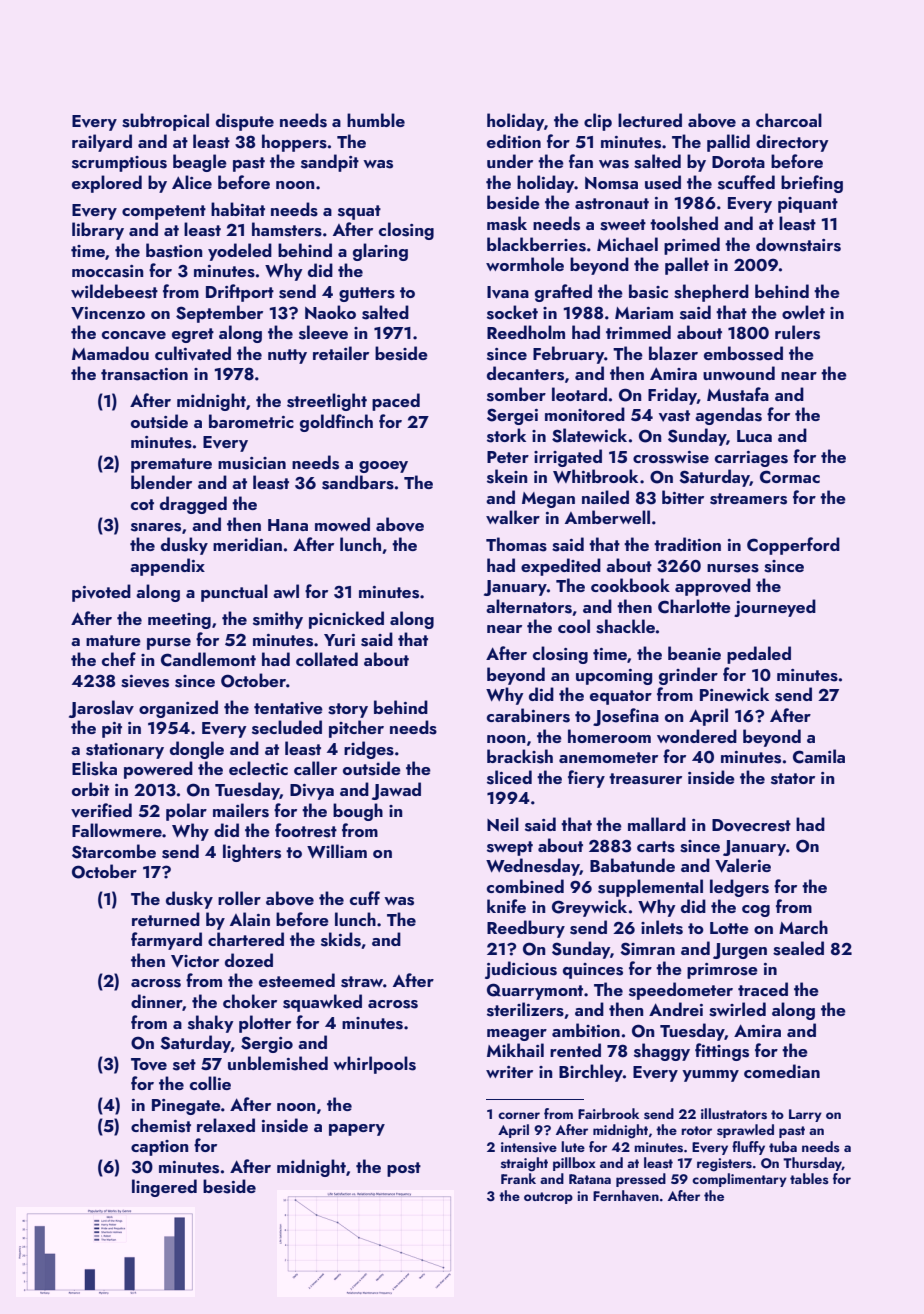  I want to click on mask, so click(507, 223).
